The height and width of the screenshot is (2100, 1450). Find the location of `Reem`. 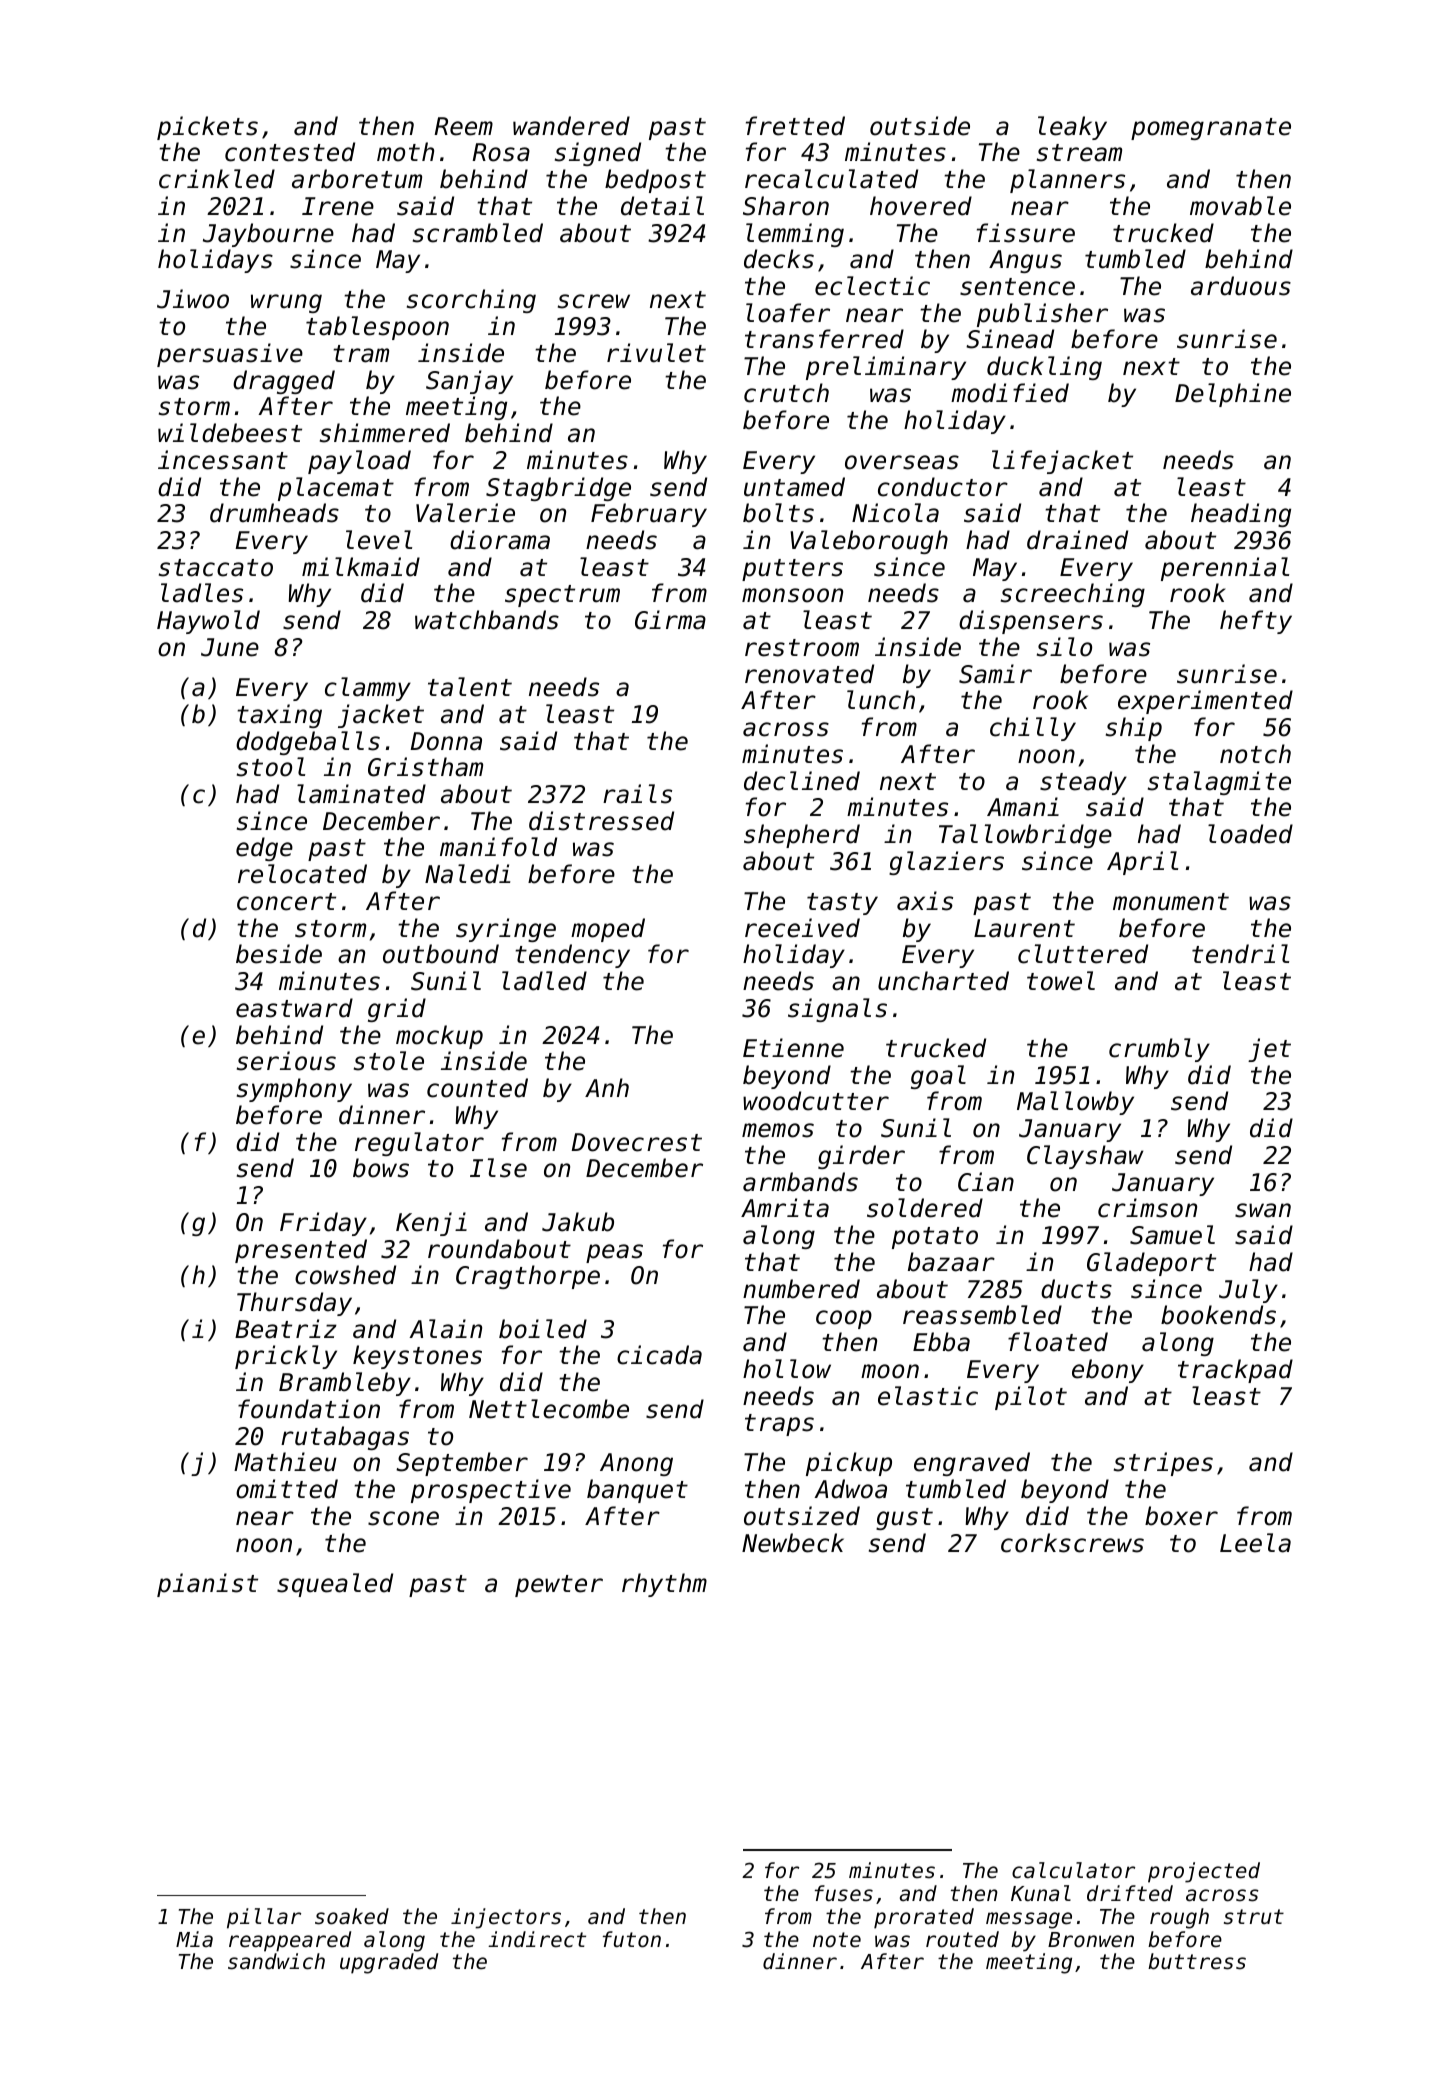

Reem is located at coordinates (463, 126).
